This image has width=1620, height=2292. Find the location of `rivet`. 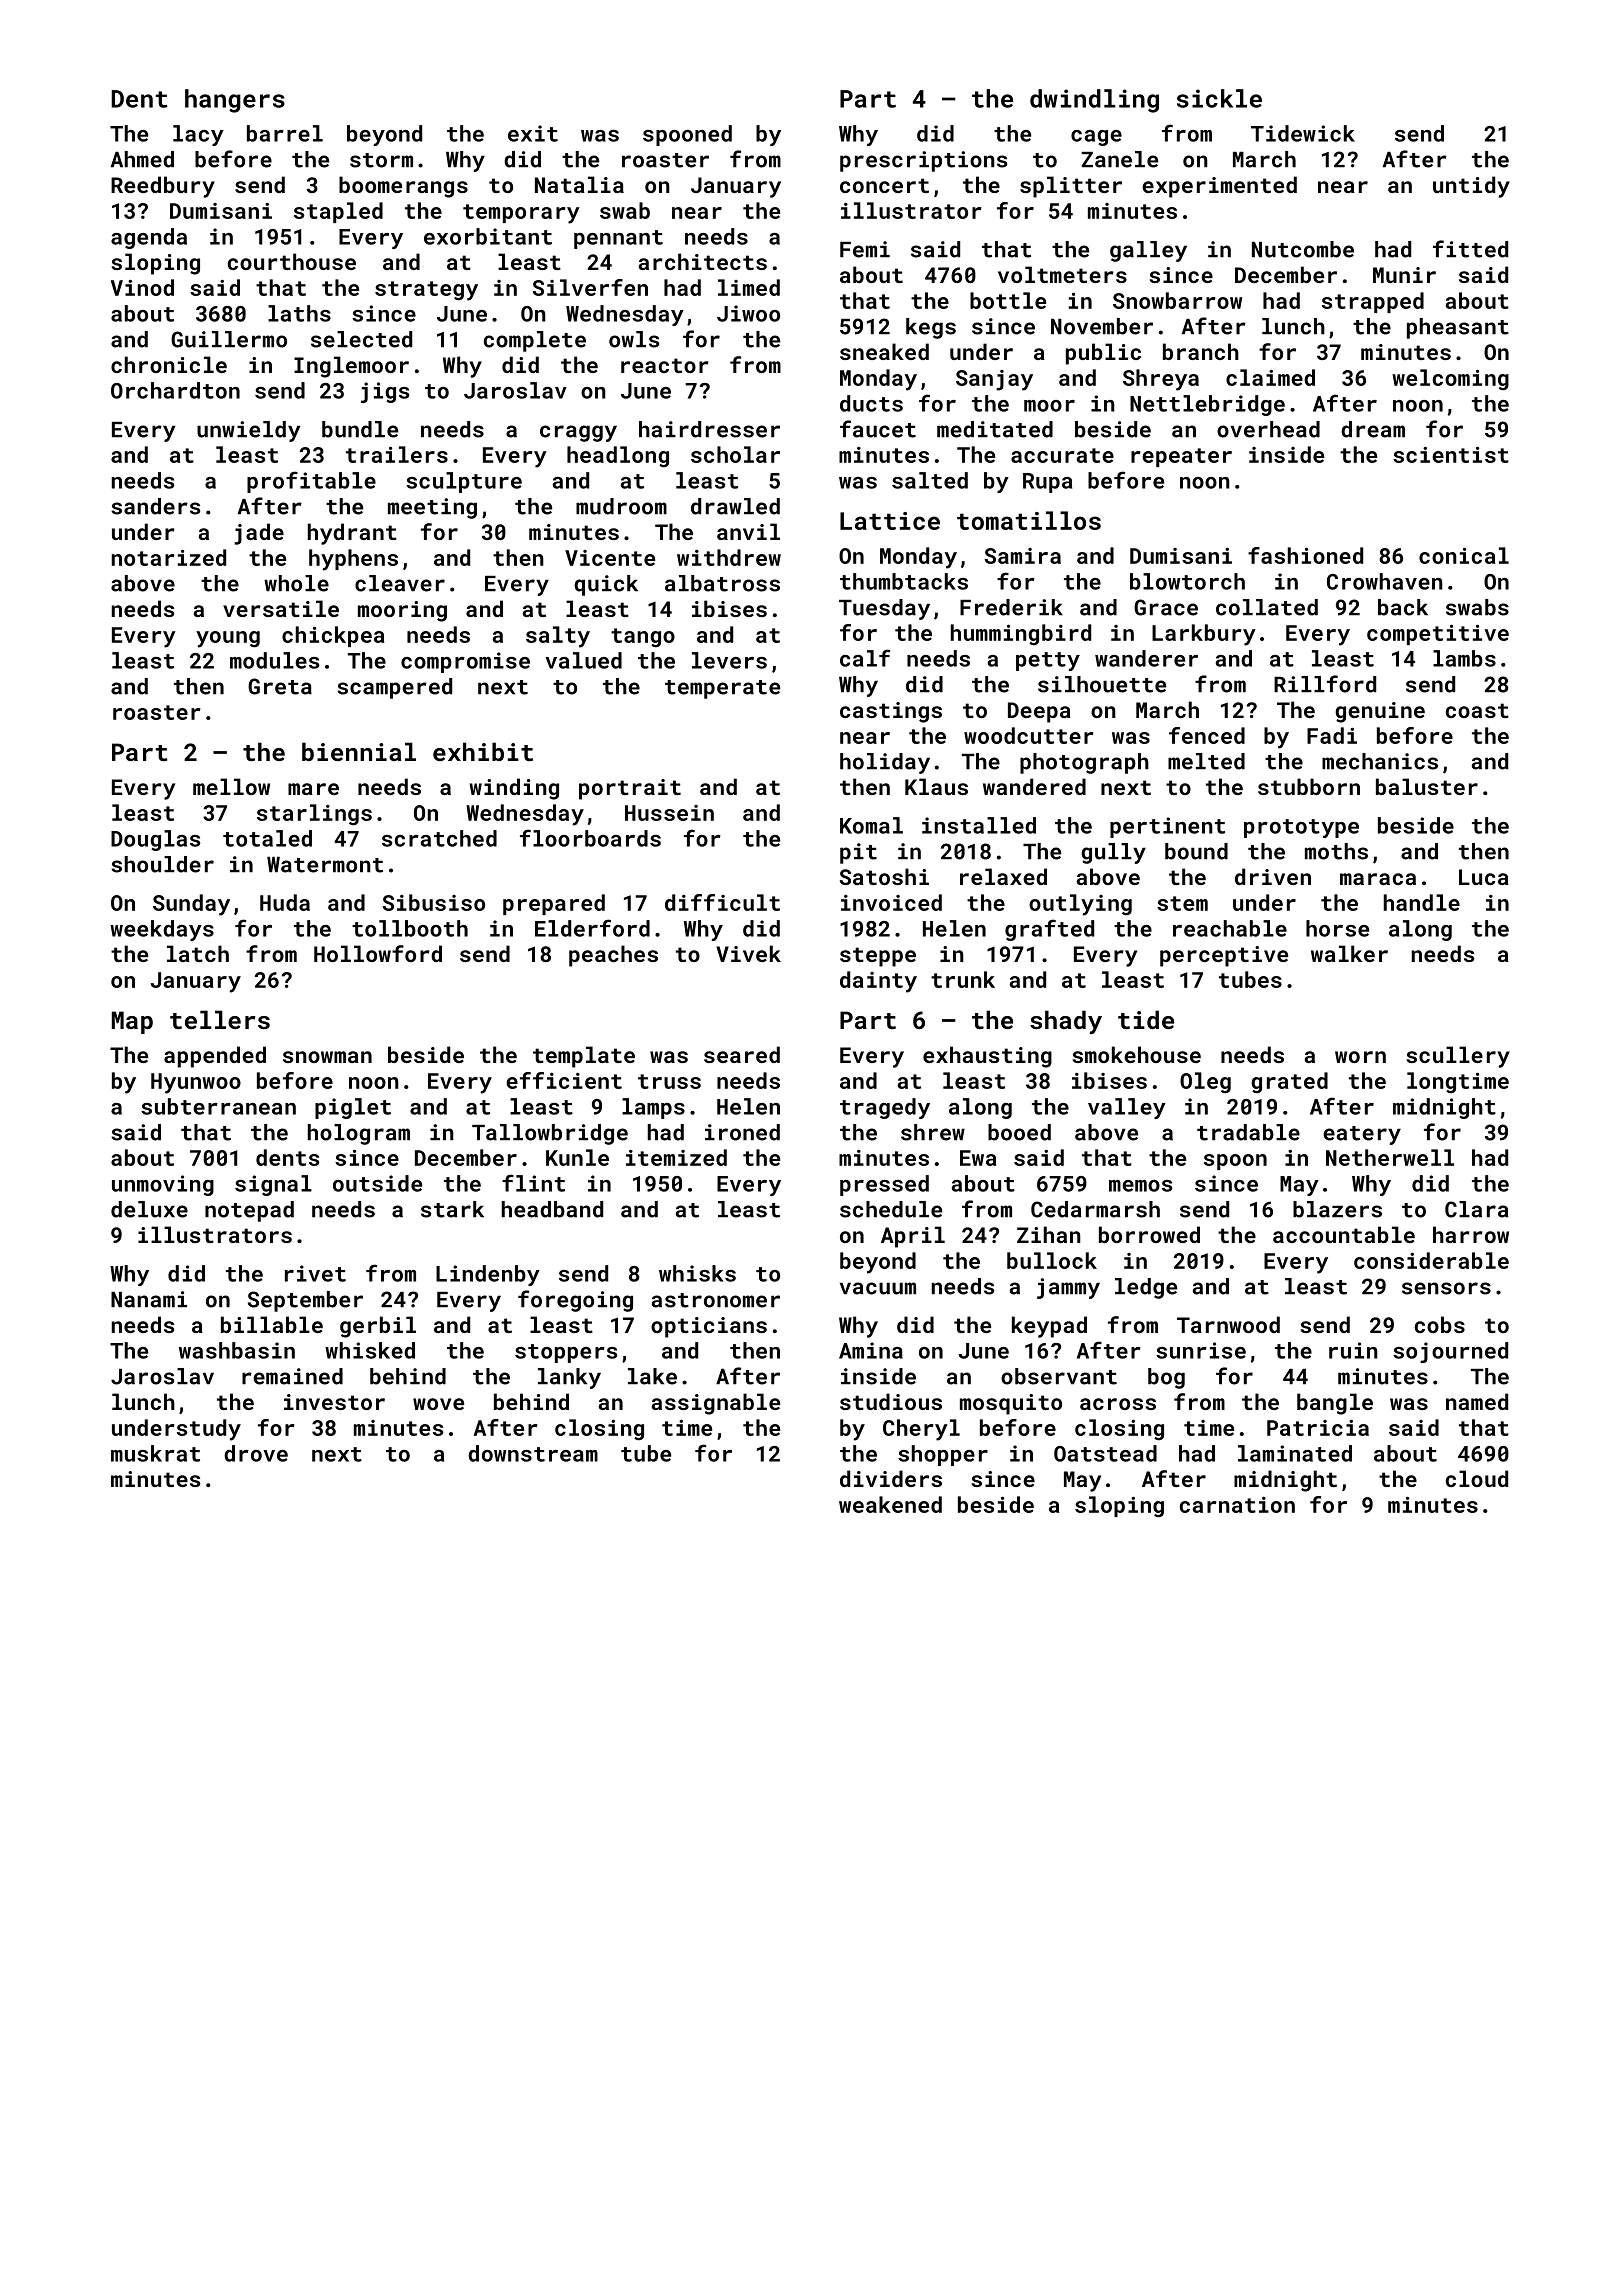

rivet is located at coordinates (315, 1273).
